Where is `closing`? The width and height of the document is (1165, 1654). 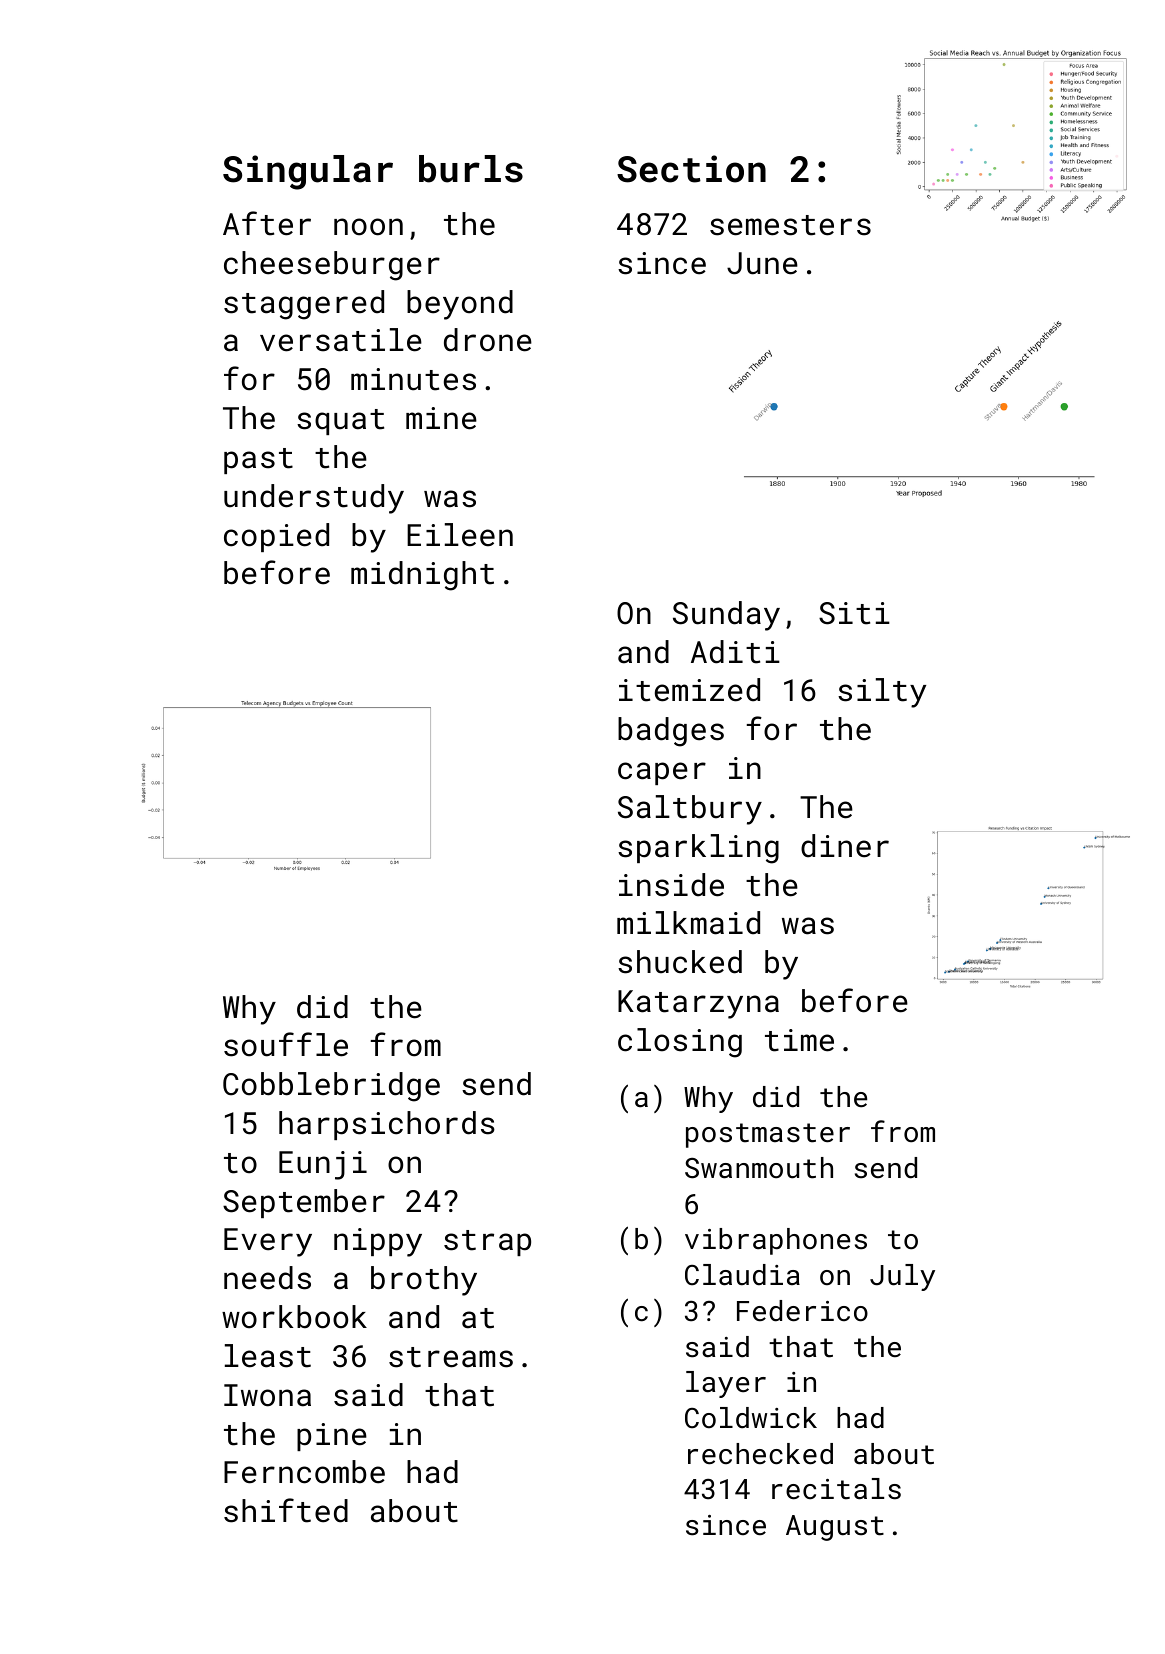 closing is located at coordinates (680, 1043).
